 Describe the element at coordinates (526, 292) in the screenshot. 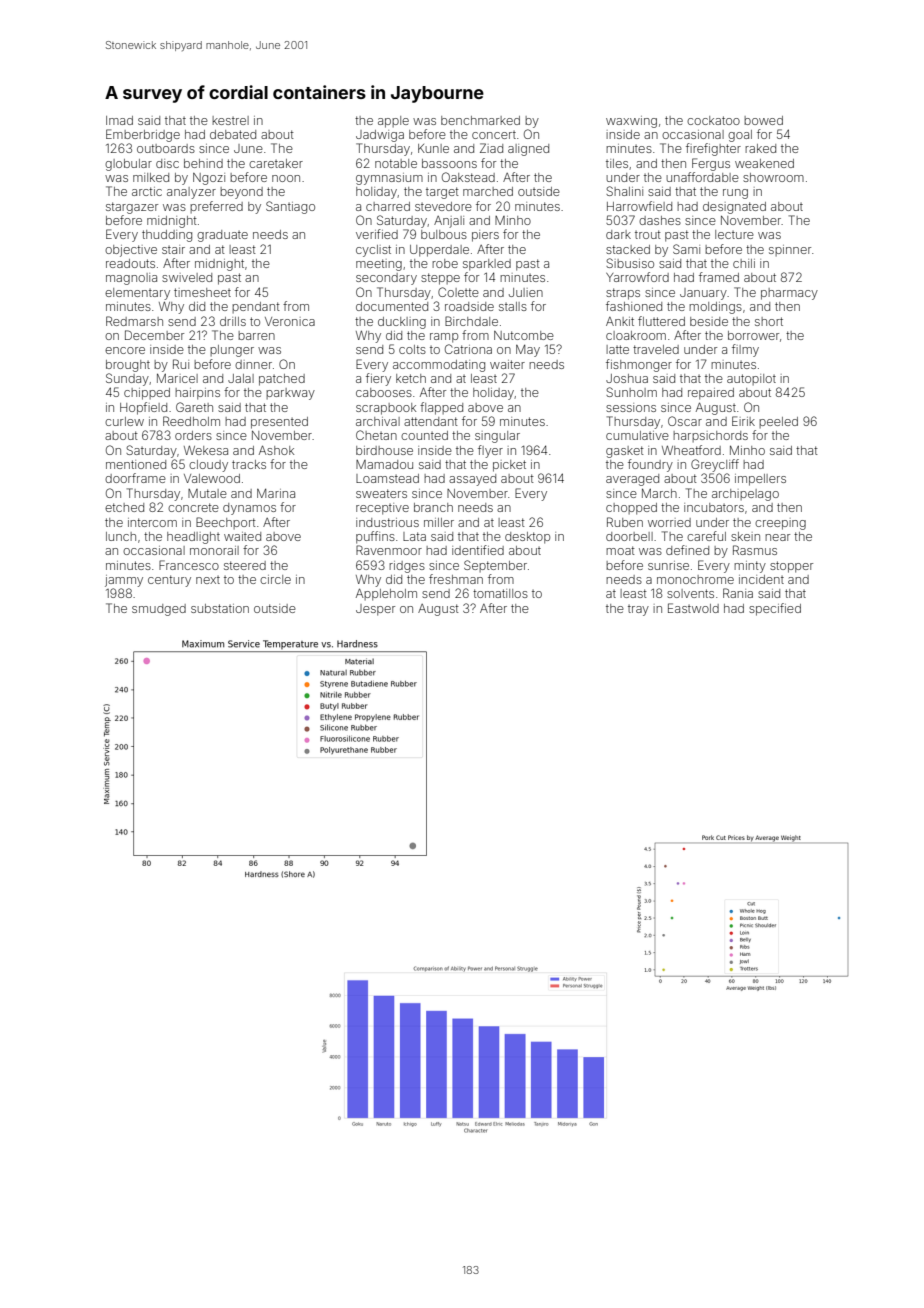

I see `Julien` at that location.
